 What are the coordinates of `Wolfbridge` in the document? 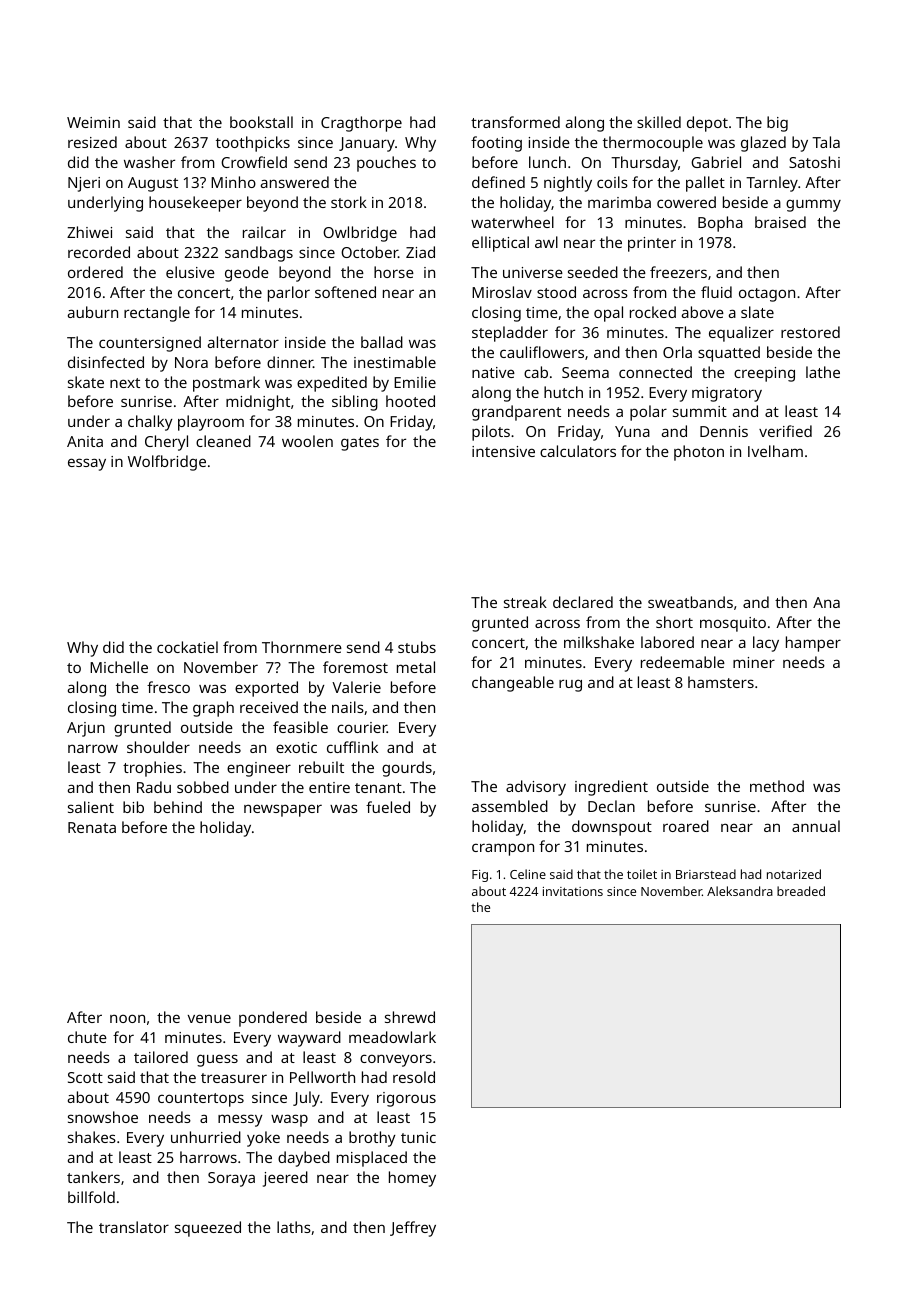 It's located at (167, 463).
